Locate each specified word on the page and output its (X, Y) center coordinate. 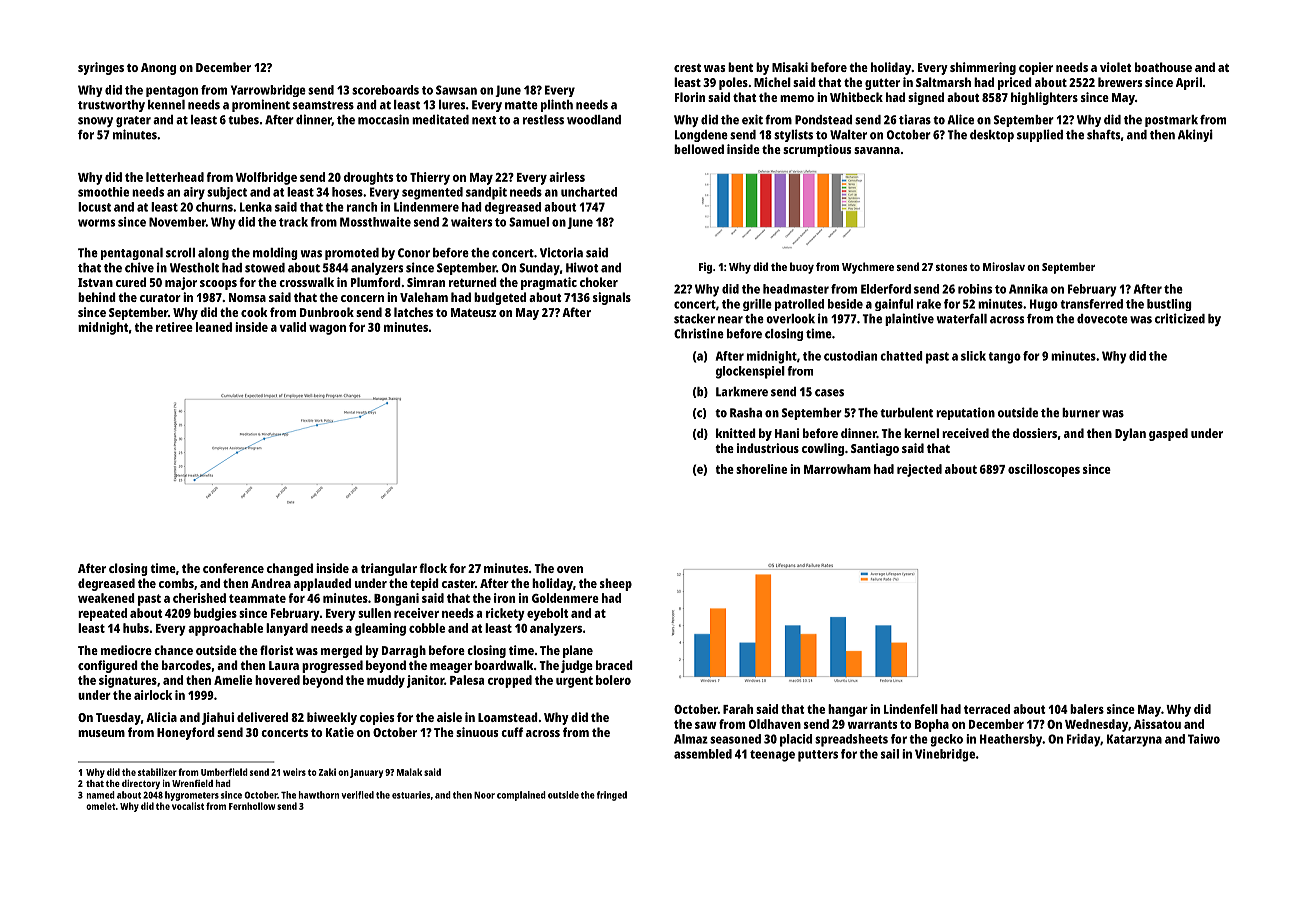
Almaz (691, 739)
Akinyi (1195, 135)
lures (452, 105)
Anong (158, 69)
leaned (214, 327)
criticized (1180, 318)
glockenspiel (750, 372)
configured (108, 666)
